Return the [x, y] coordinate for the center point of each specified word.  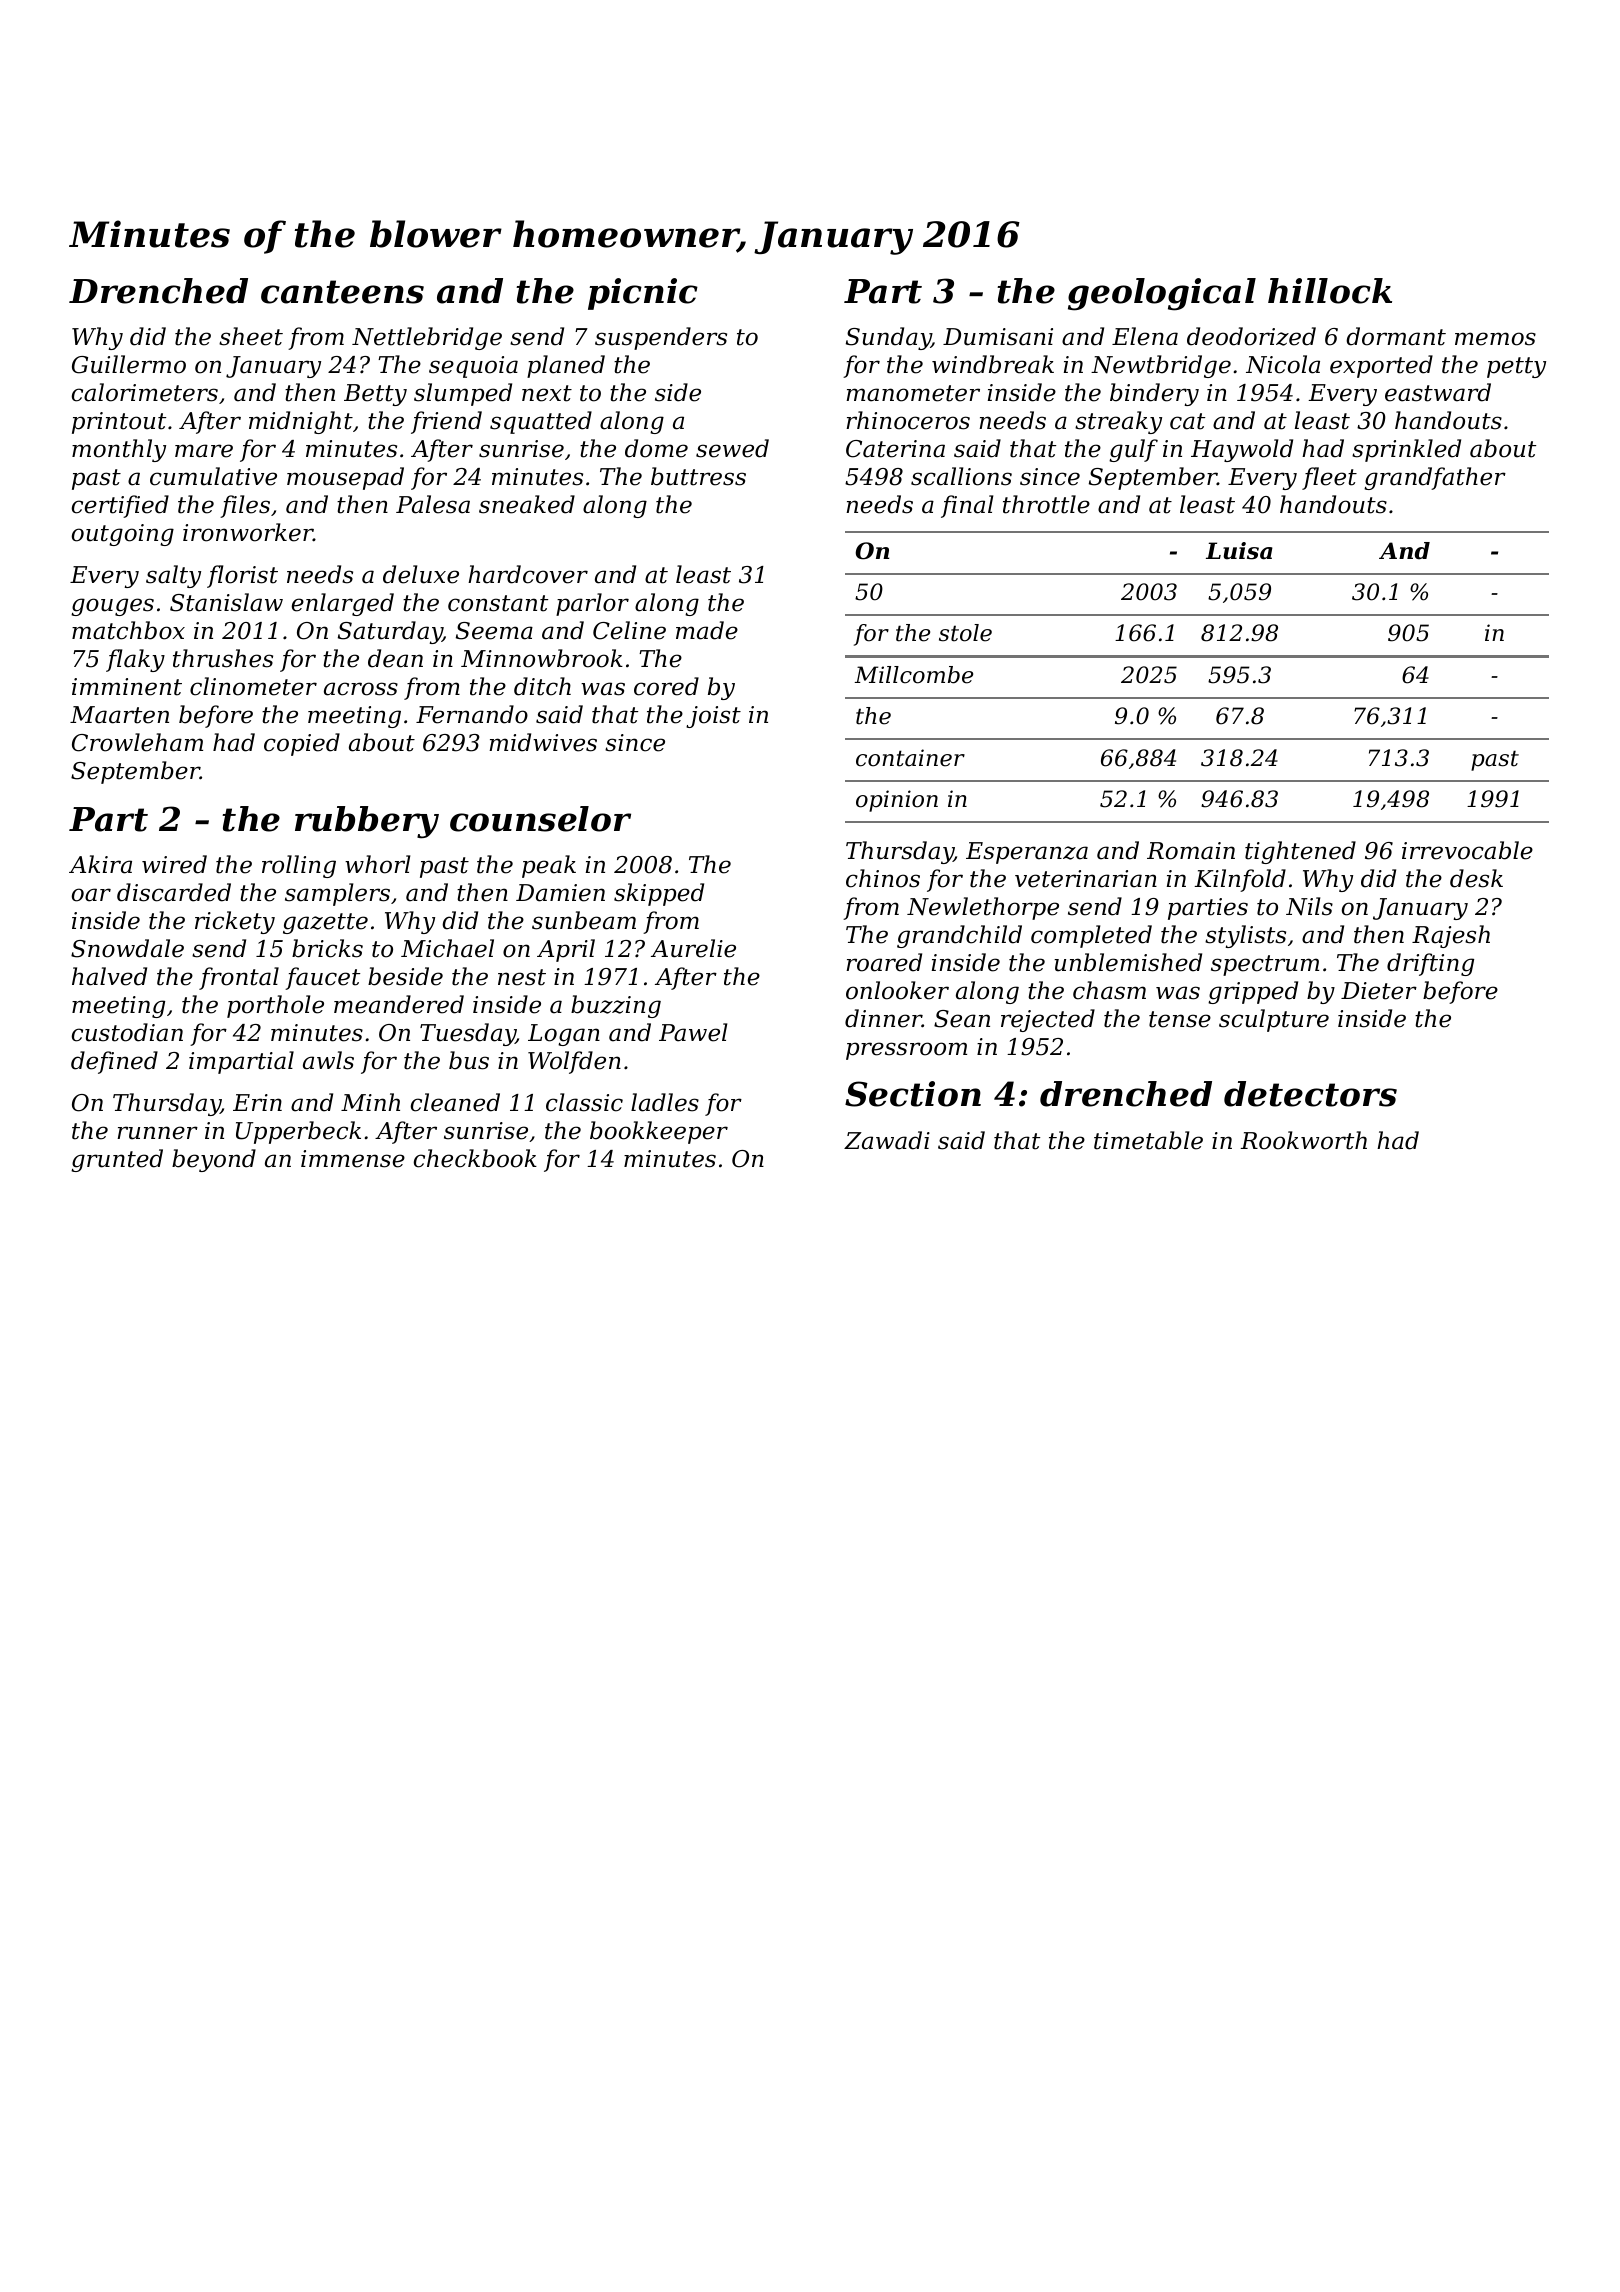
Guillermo [129, 364]
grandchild [959, 936]
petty [1516, 367]
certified [120, 506]
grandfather [1435, 478]
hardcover [528, 574]
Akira [100, 864]
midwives [543, 742]
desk [1476, 878]
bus [469, 1060]
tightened [1300, 852]
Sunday [888, 338]
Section [913, 1094]
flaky [135, 660]
